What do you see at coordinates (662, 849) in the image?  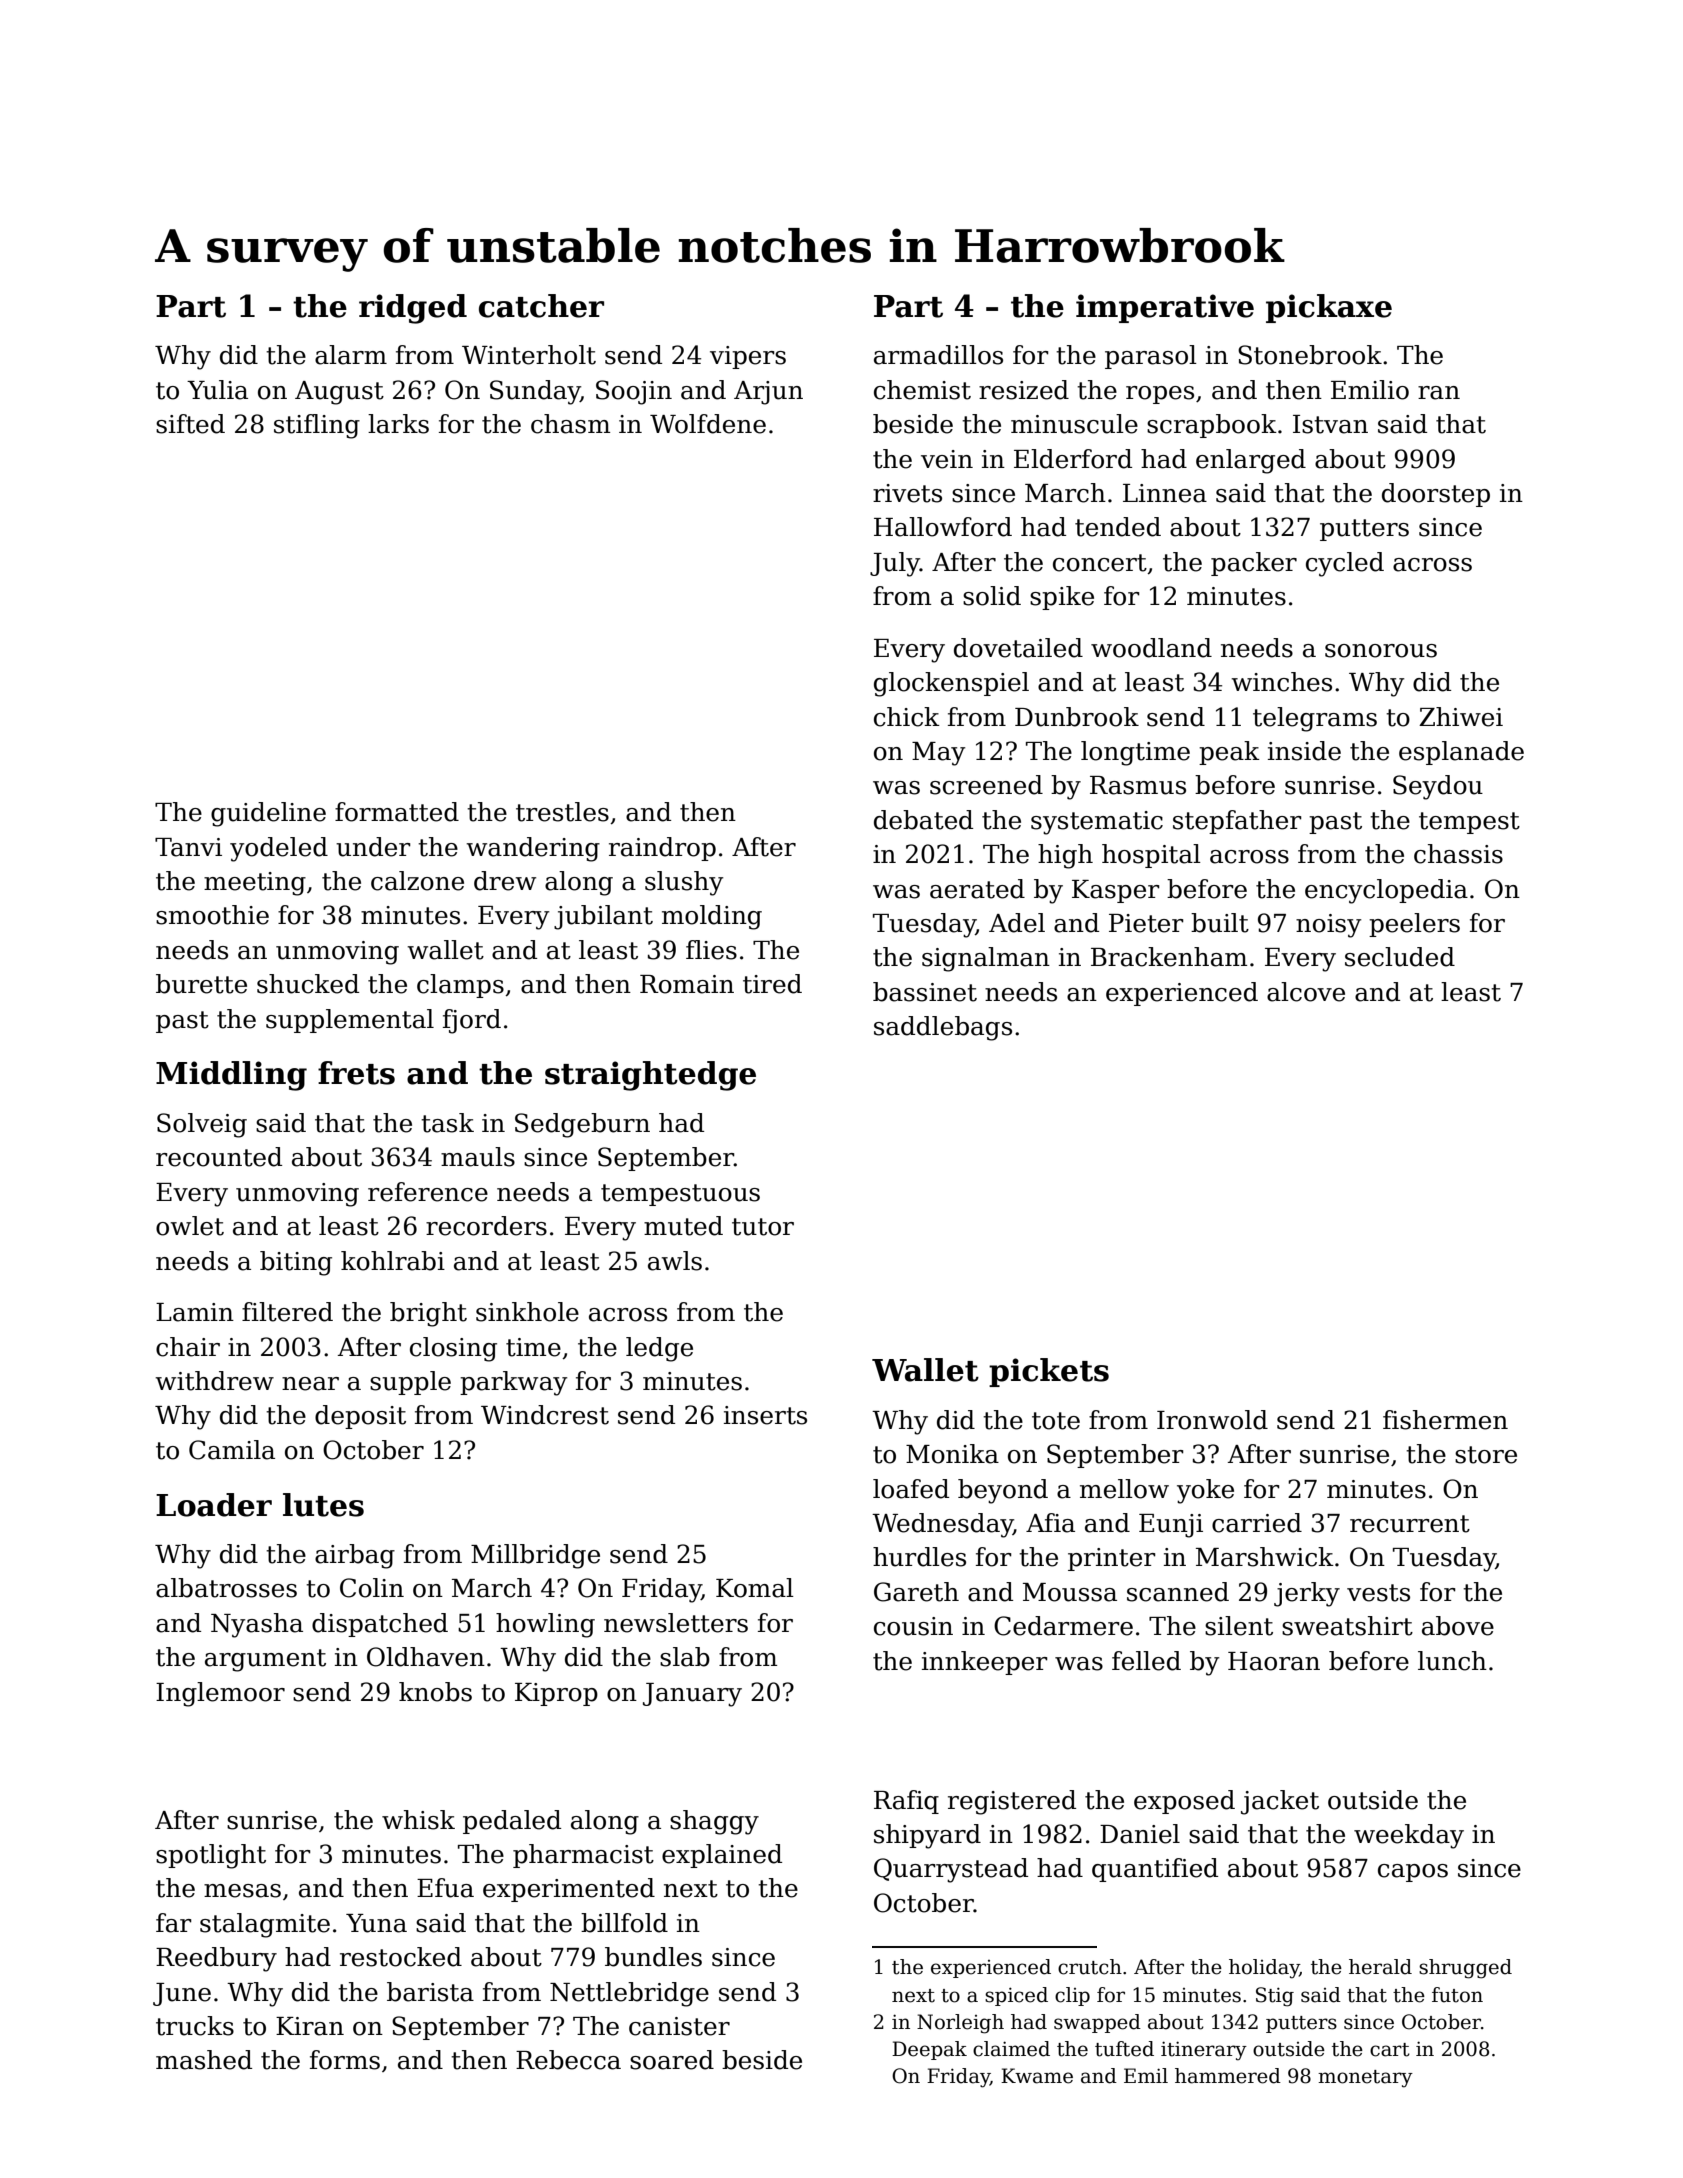 I see `raindrop` at bounding box center [662, 849].
